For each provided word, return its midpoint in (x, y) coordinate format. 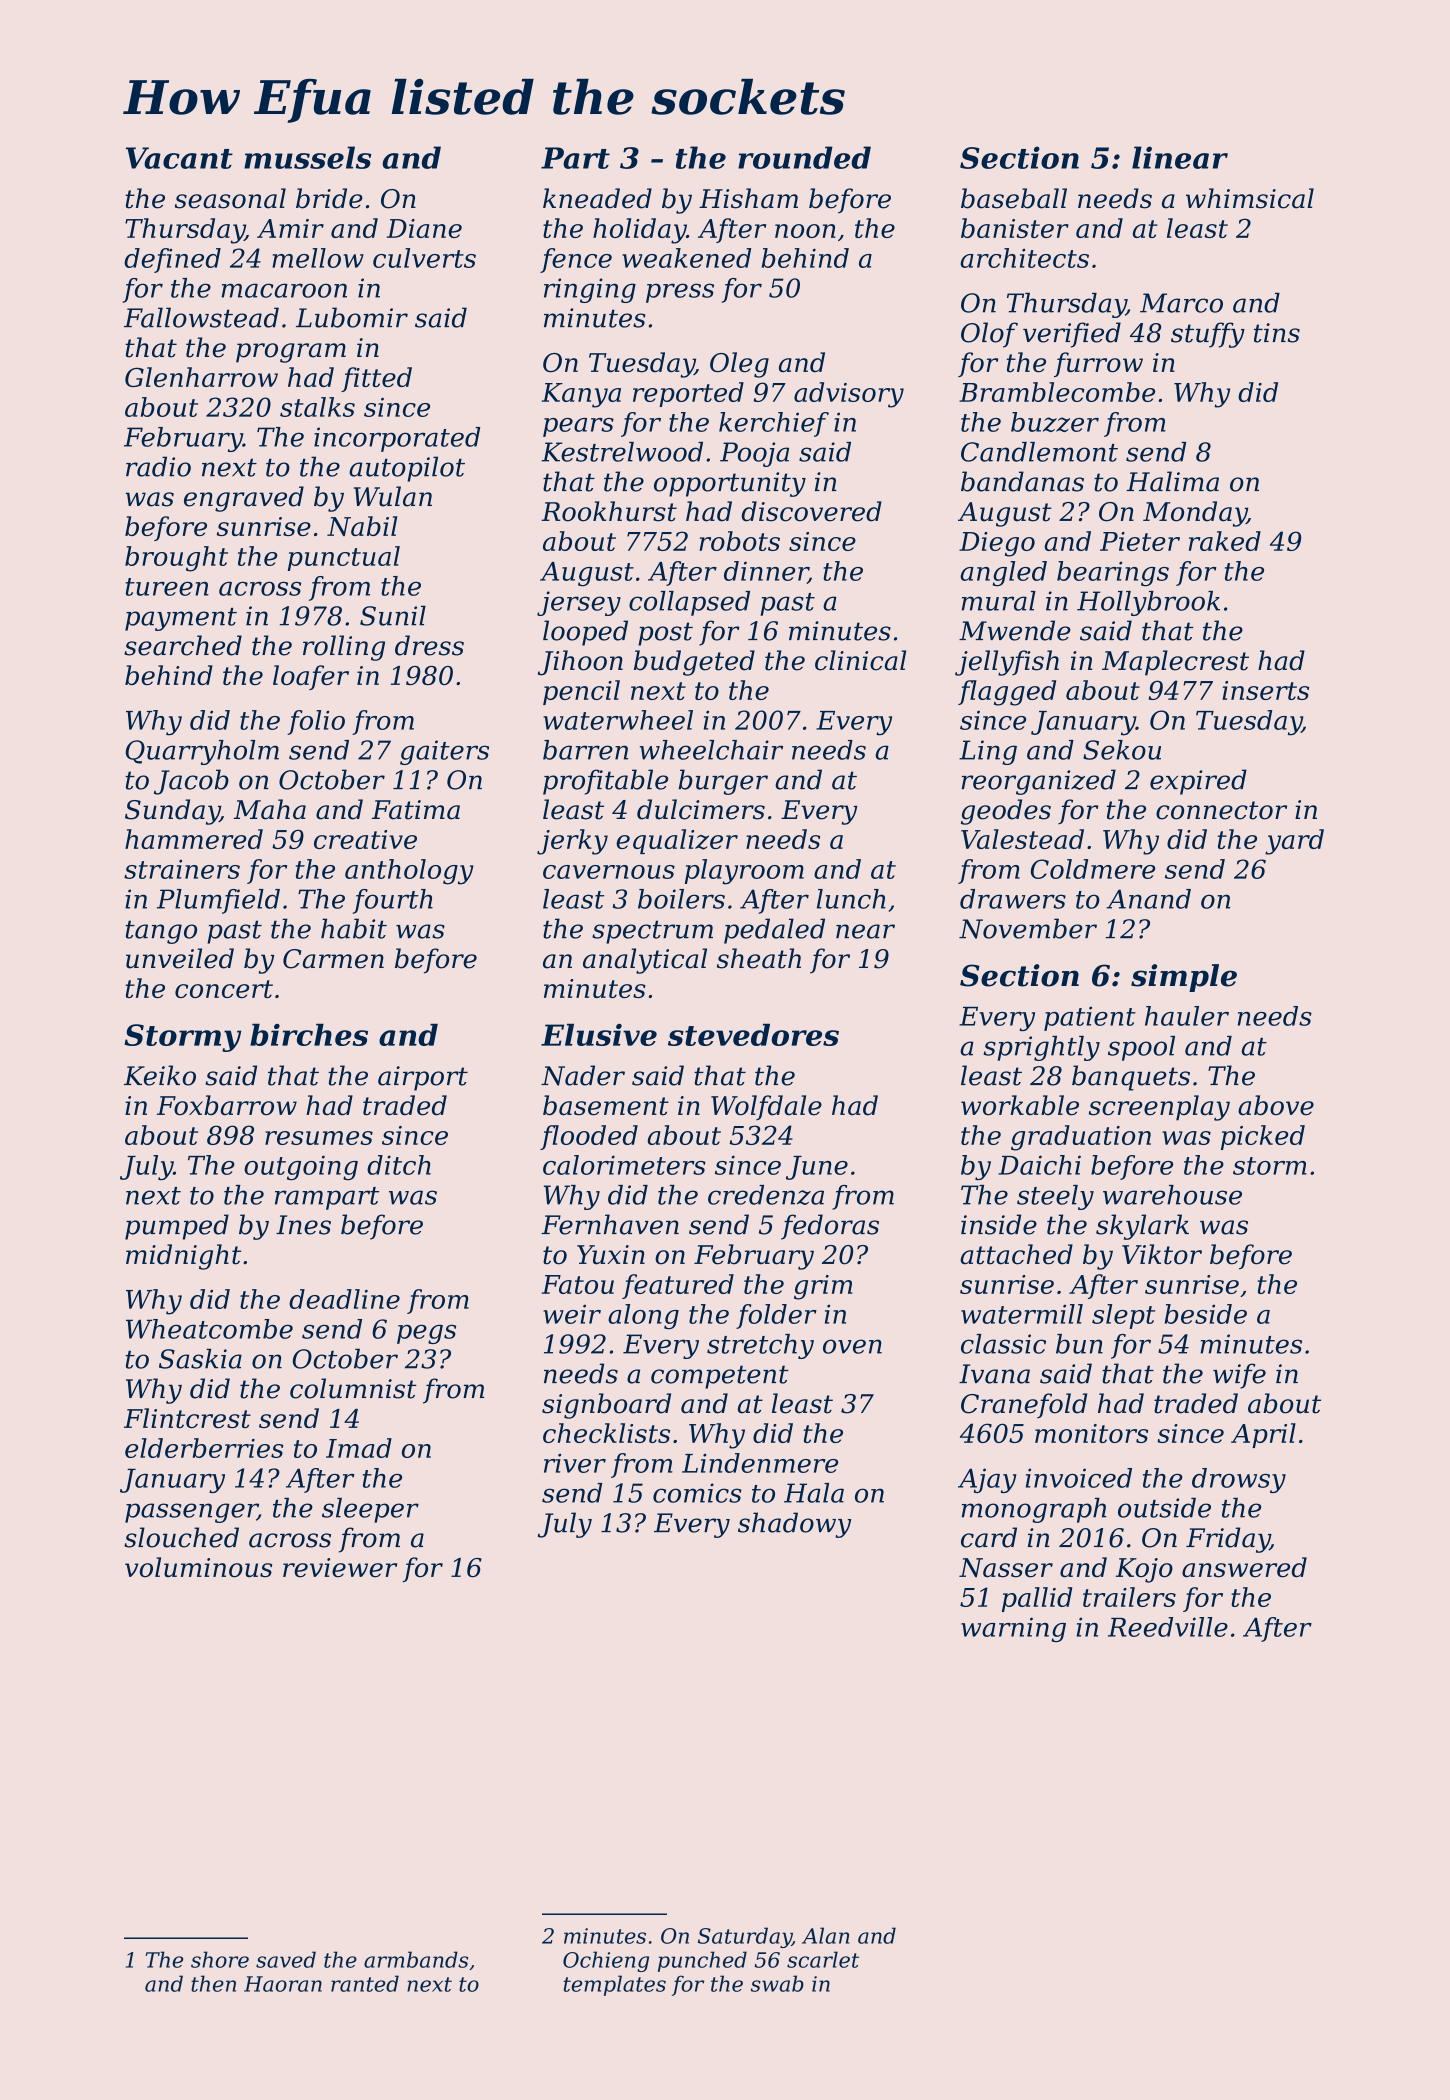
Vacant (179, 158)
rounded (804, 157)
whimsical (1250, 198)
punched (702, 1961)
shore (220, 1959)
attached (1016, 1254)
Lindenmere (760, 1463)
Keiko (160, 1075)
